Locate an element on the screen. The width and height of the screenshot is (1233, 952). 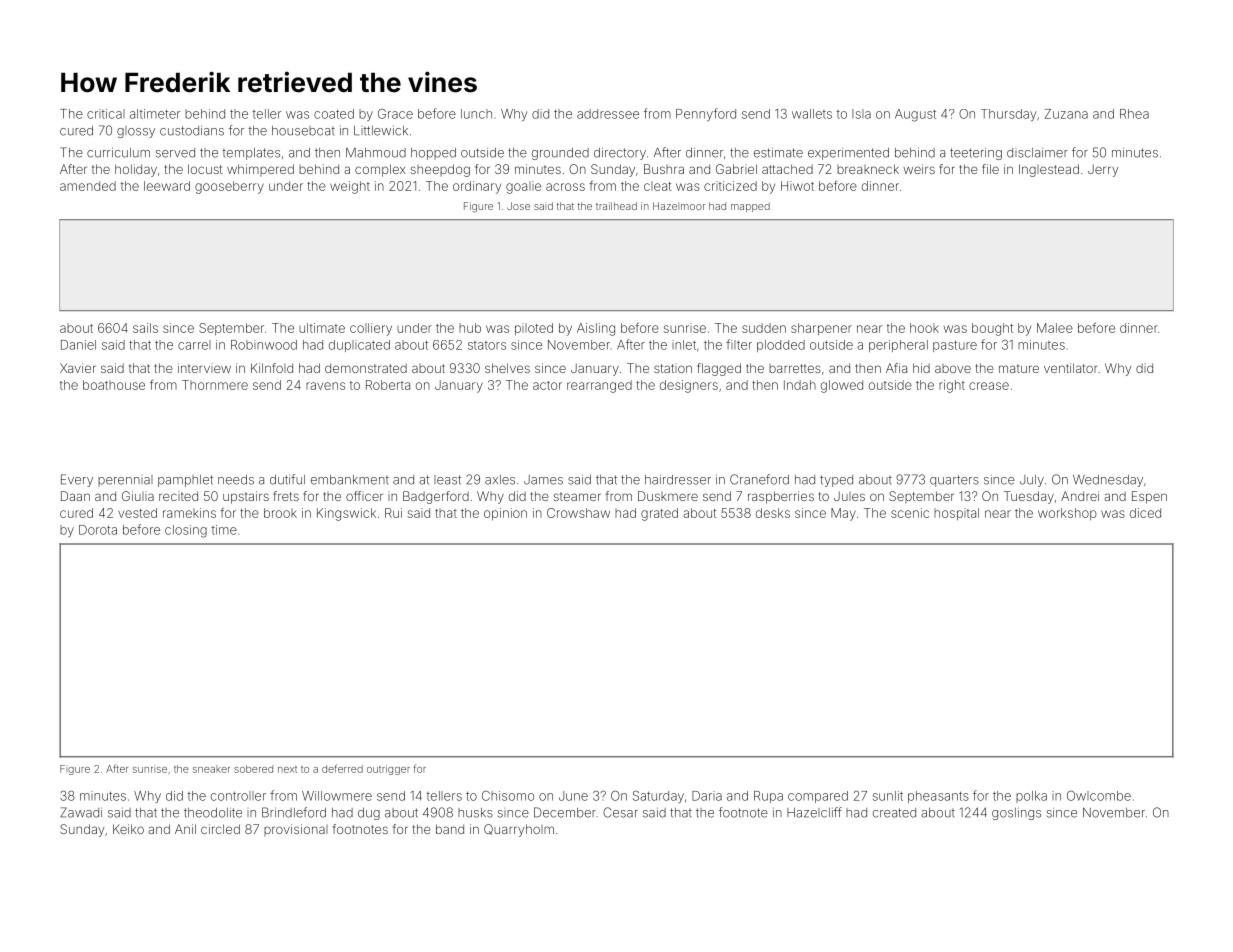
piloted is located at coordinates (534, 329).
